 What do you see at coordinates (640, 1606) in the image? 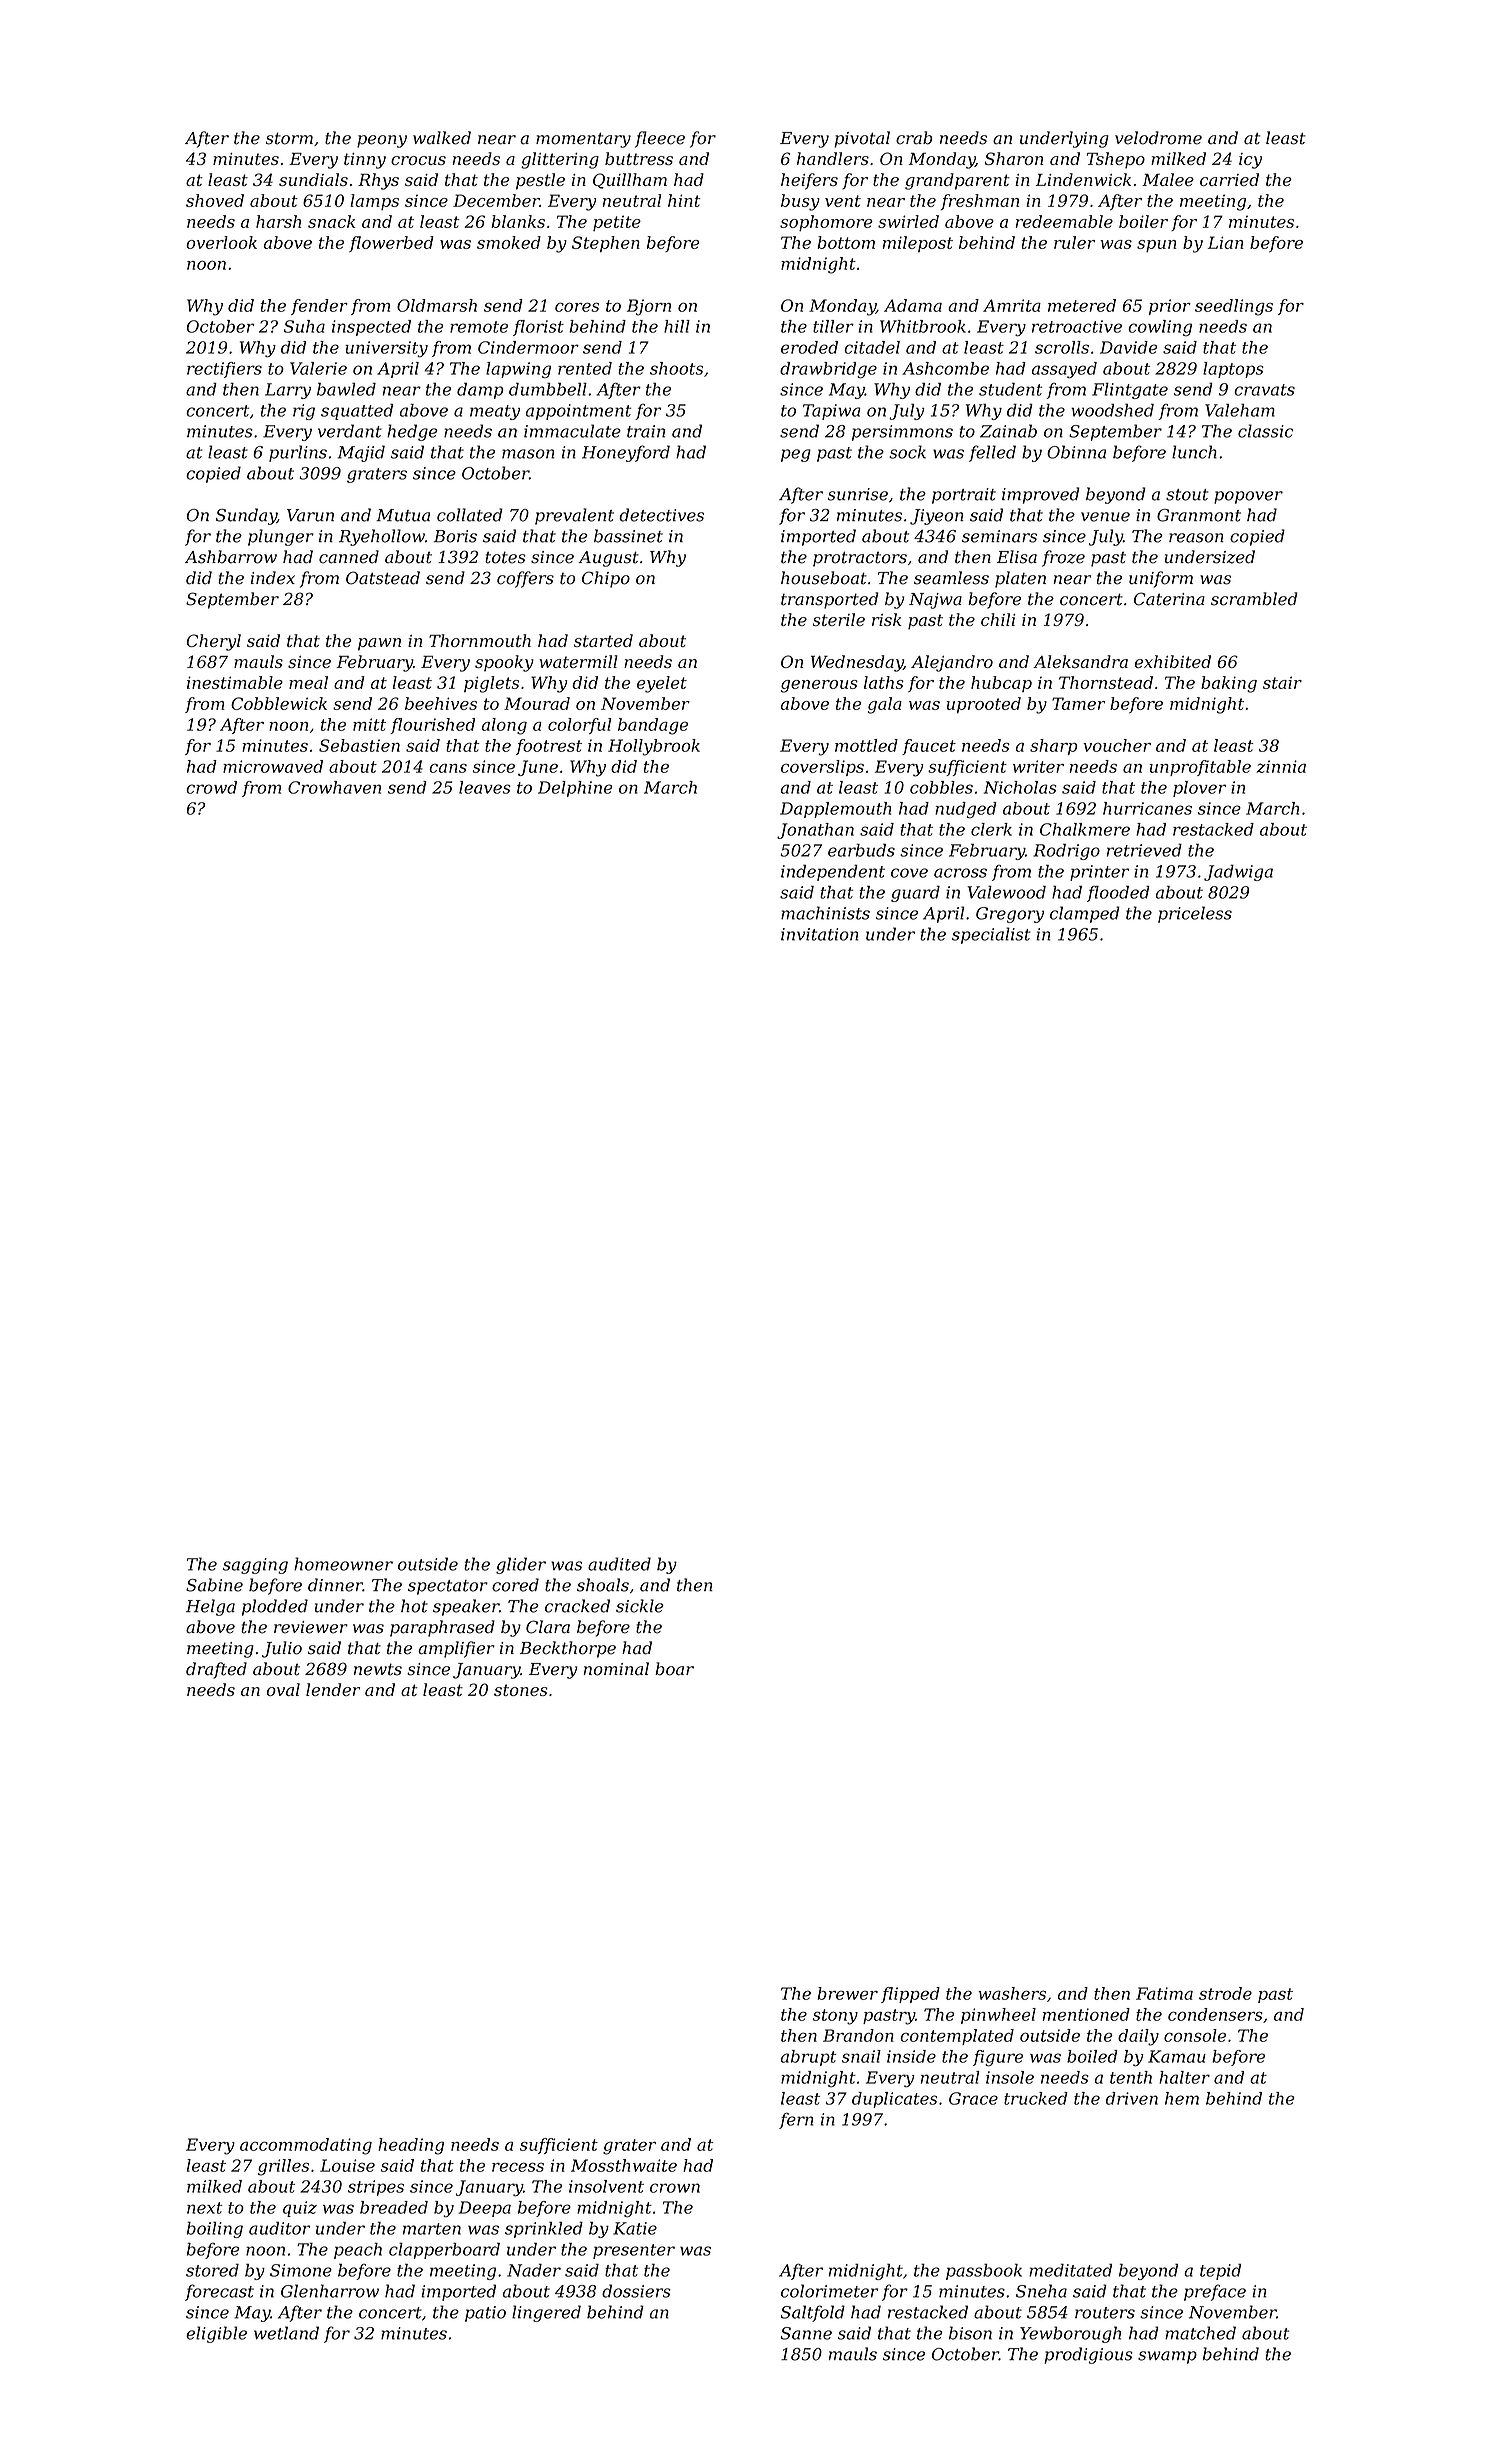
I see `sickle` at bounding box center [640, 1606].
